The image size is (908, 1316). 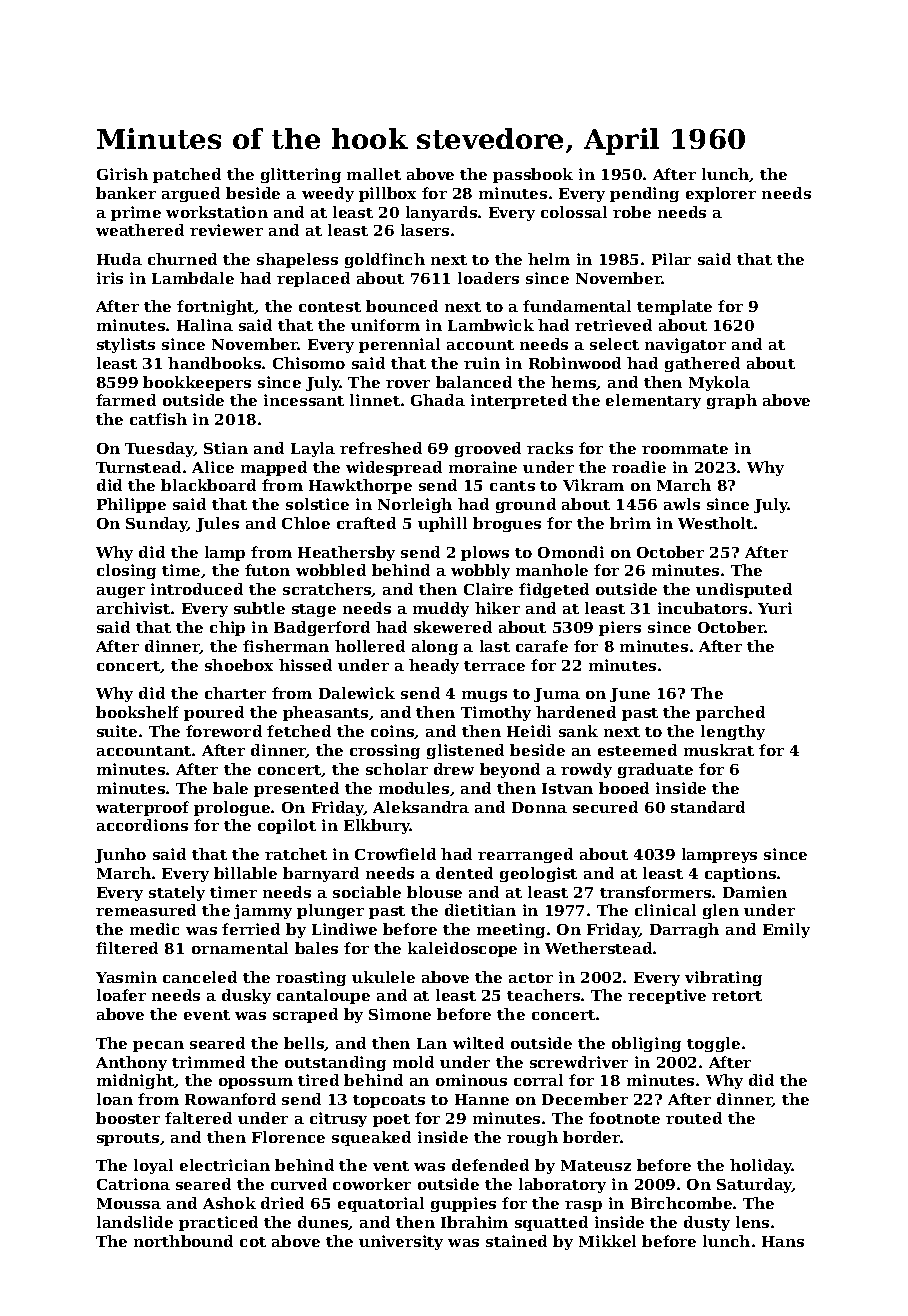 What do you see at coordinates (496, 713) in the screenshot?
I see `Timothy` at bounding box center [496, 713].
